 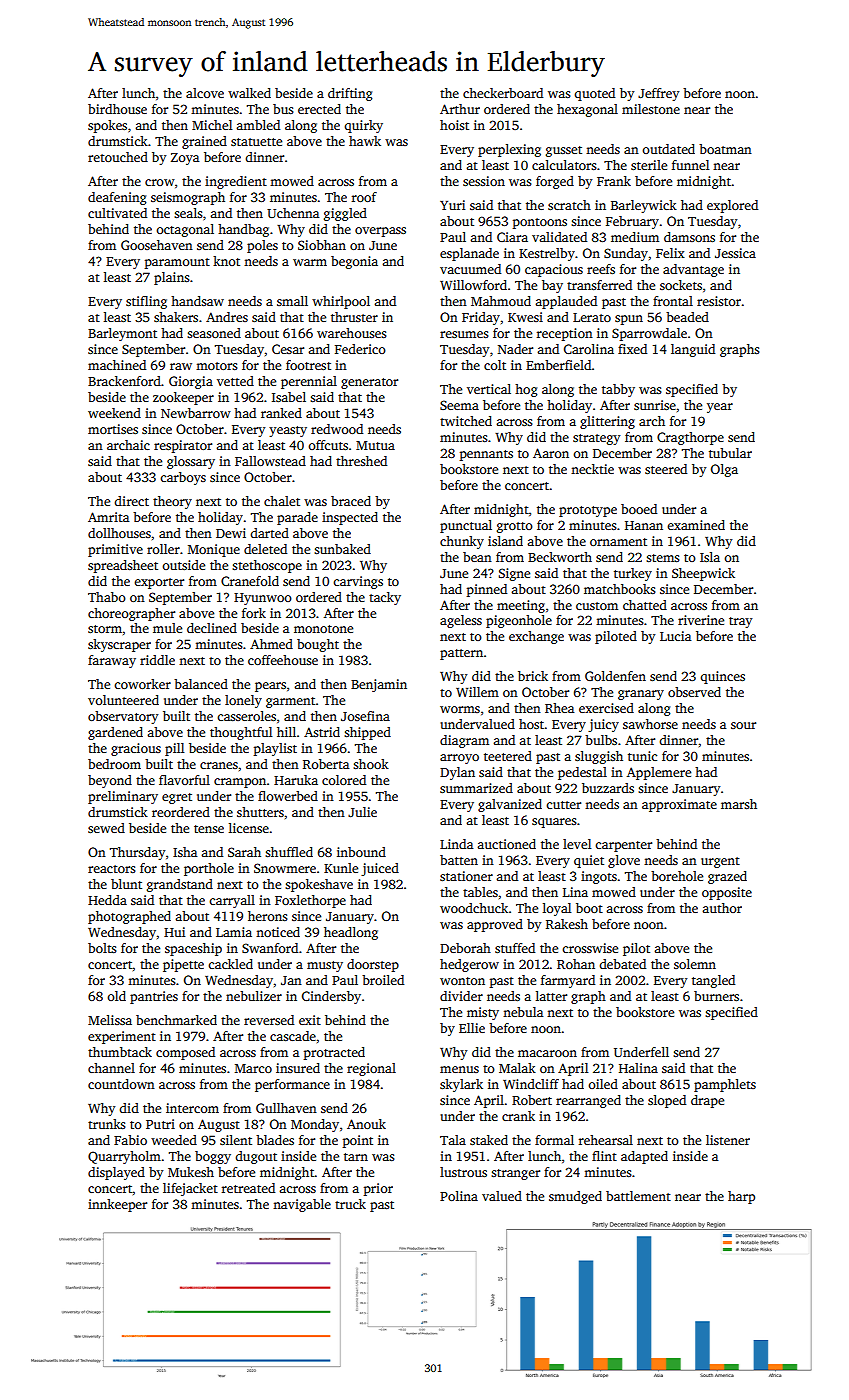 What do you see at coordinates (196, 413) in the screenshot?
I see `Newbarrow` at bounding box center [196, 413].
